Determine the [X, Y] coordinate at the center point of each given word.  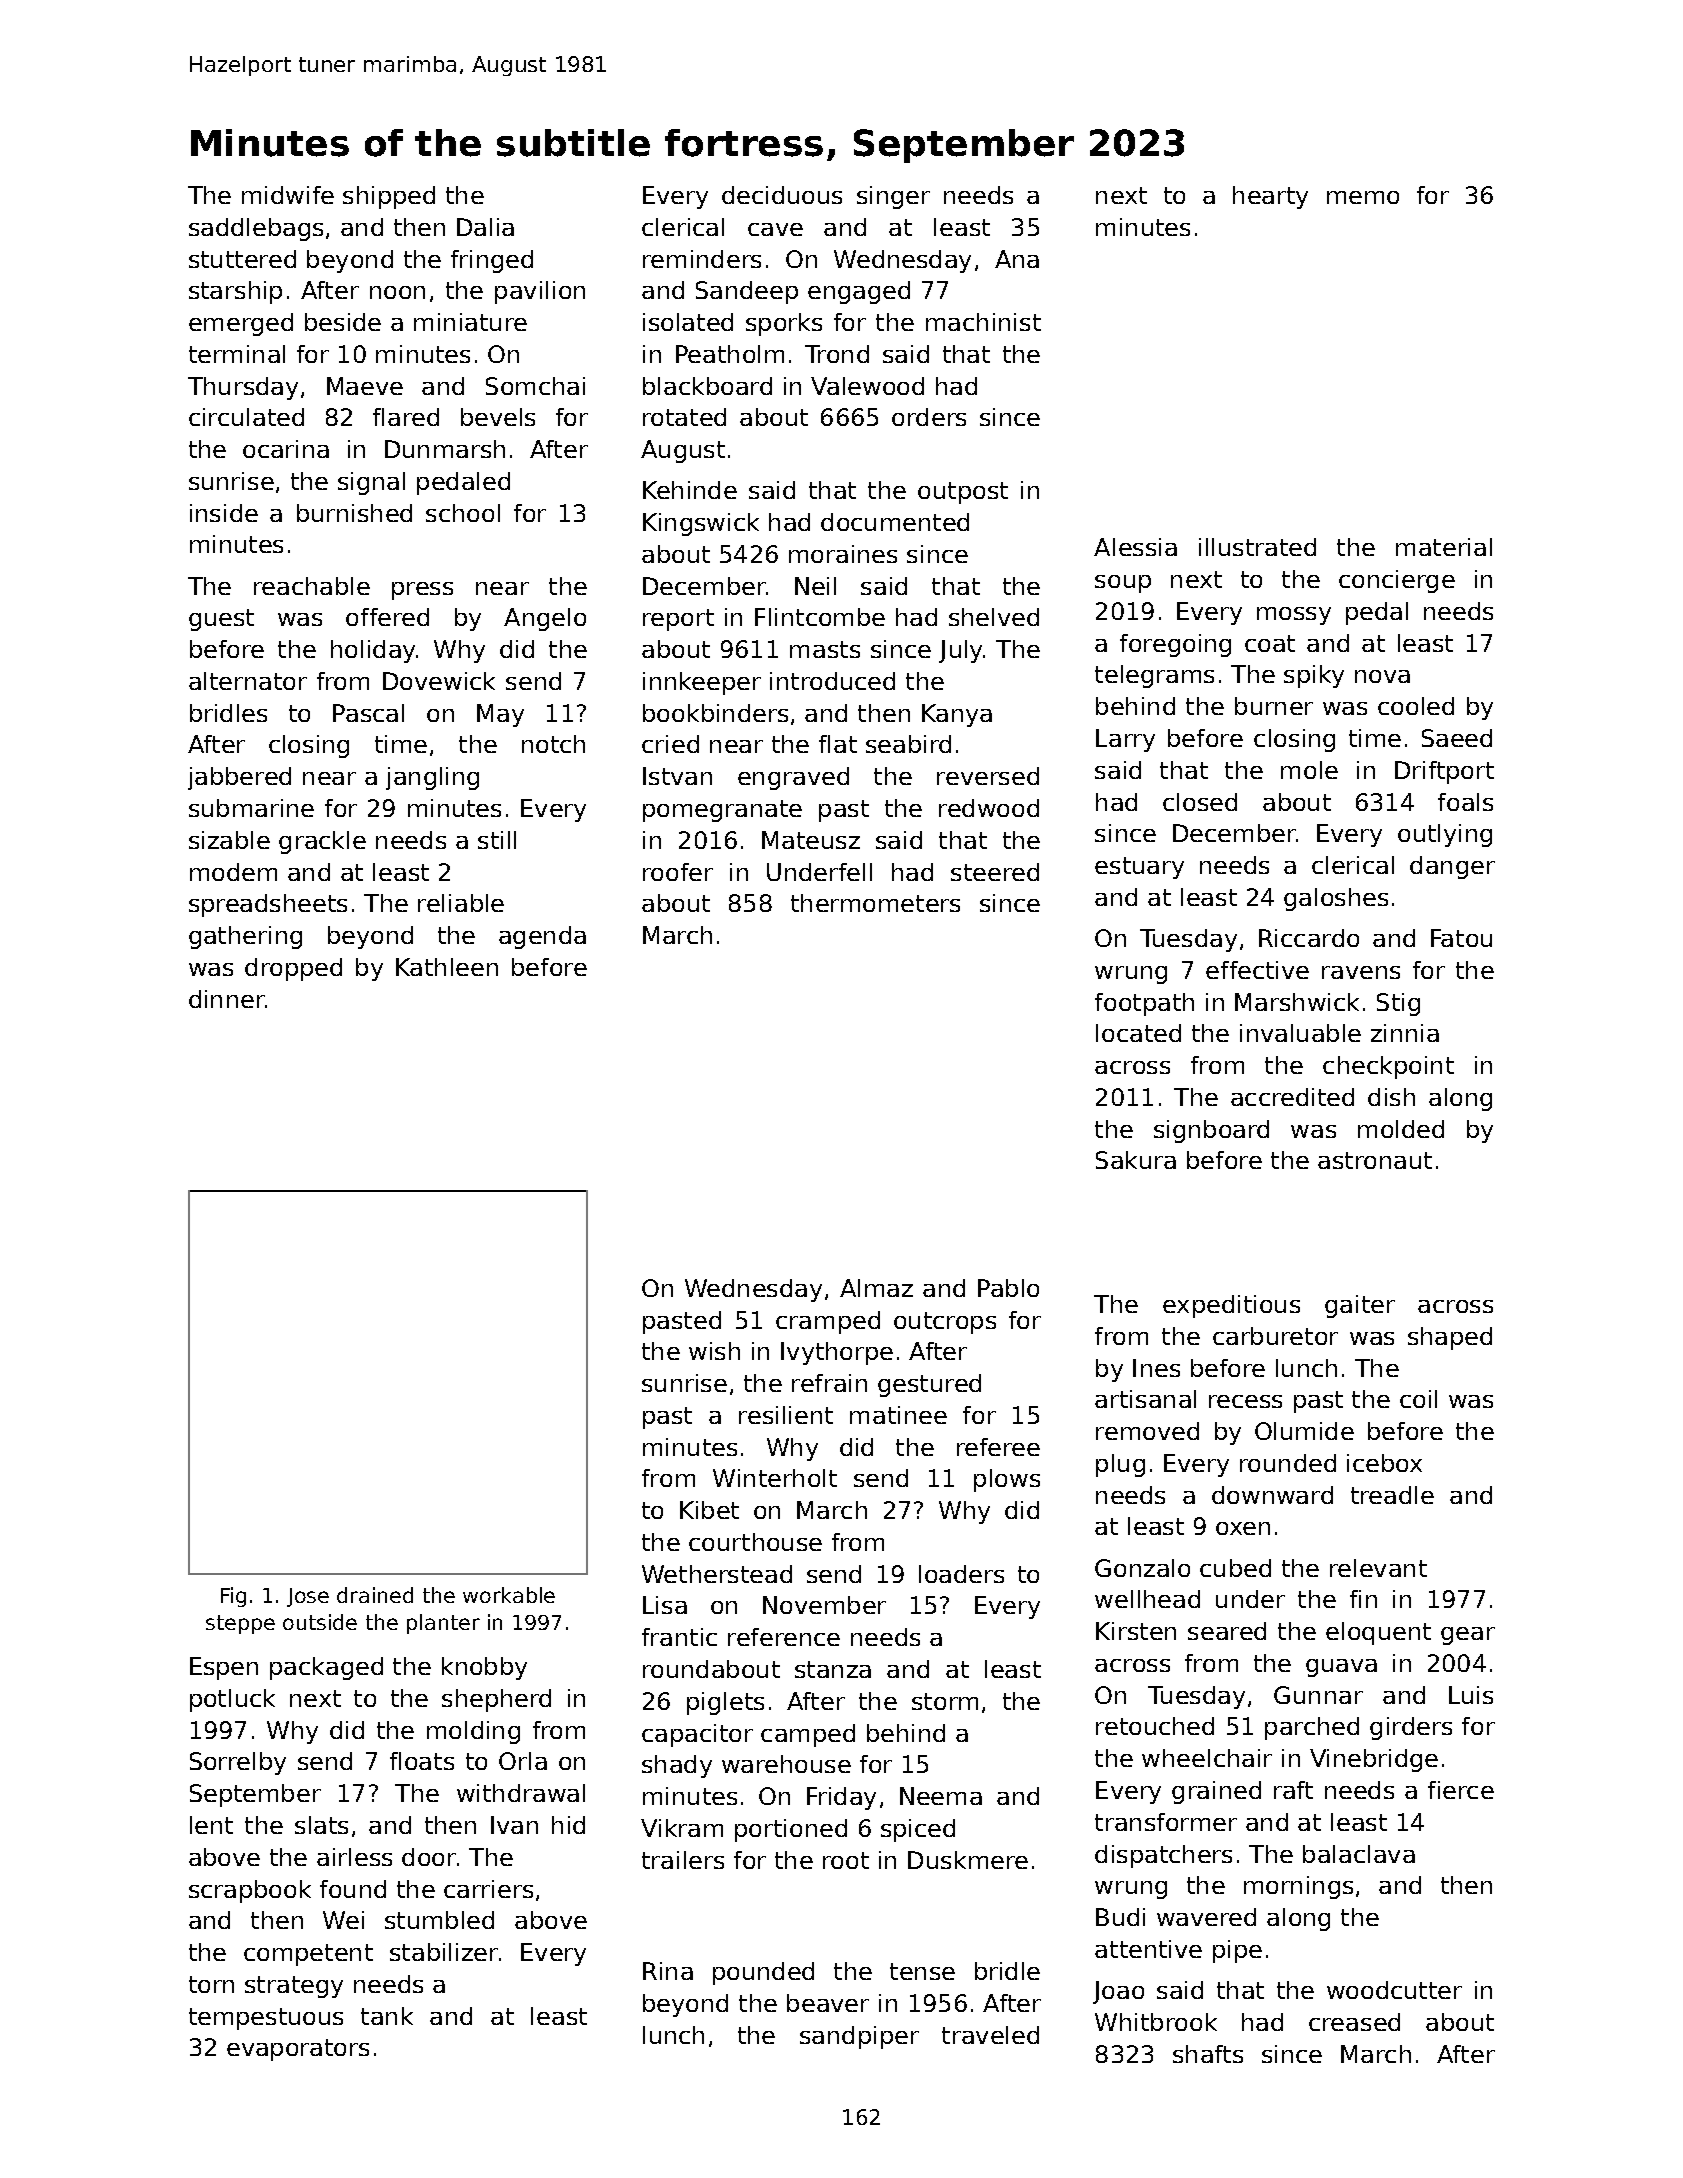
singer [893, 197]
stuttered [242, 259]
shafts [1208, 2054]
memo [1363, 197]
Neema [941, 1796]
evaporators [298, 2050]
